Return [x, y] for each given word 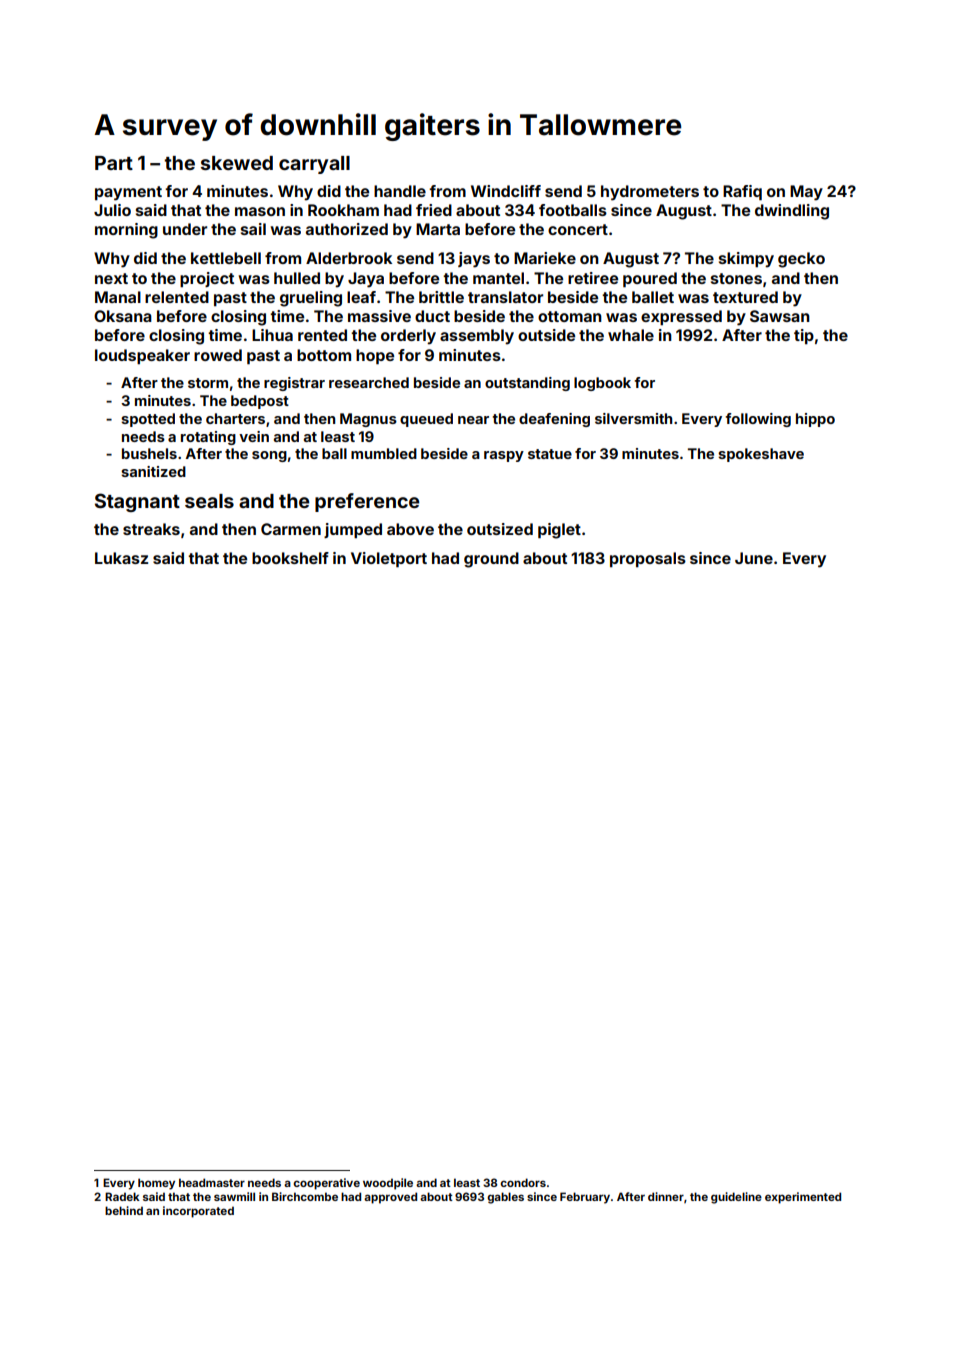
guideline [736, 1198]
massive [379, 316]
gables [505, 1198]
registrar [294, 384]
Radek [122, 1196]
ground [491, 560]
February [585, 1198]
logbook [602, 384]
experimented [803, 1198]
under [185, 229]
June [754, 558]
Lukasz [121, 558]
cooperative [326, 1184]
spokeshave [761, 455]
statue [550, 454]
